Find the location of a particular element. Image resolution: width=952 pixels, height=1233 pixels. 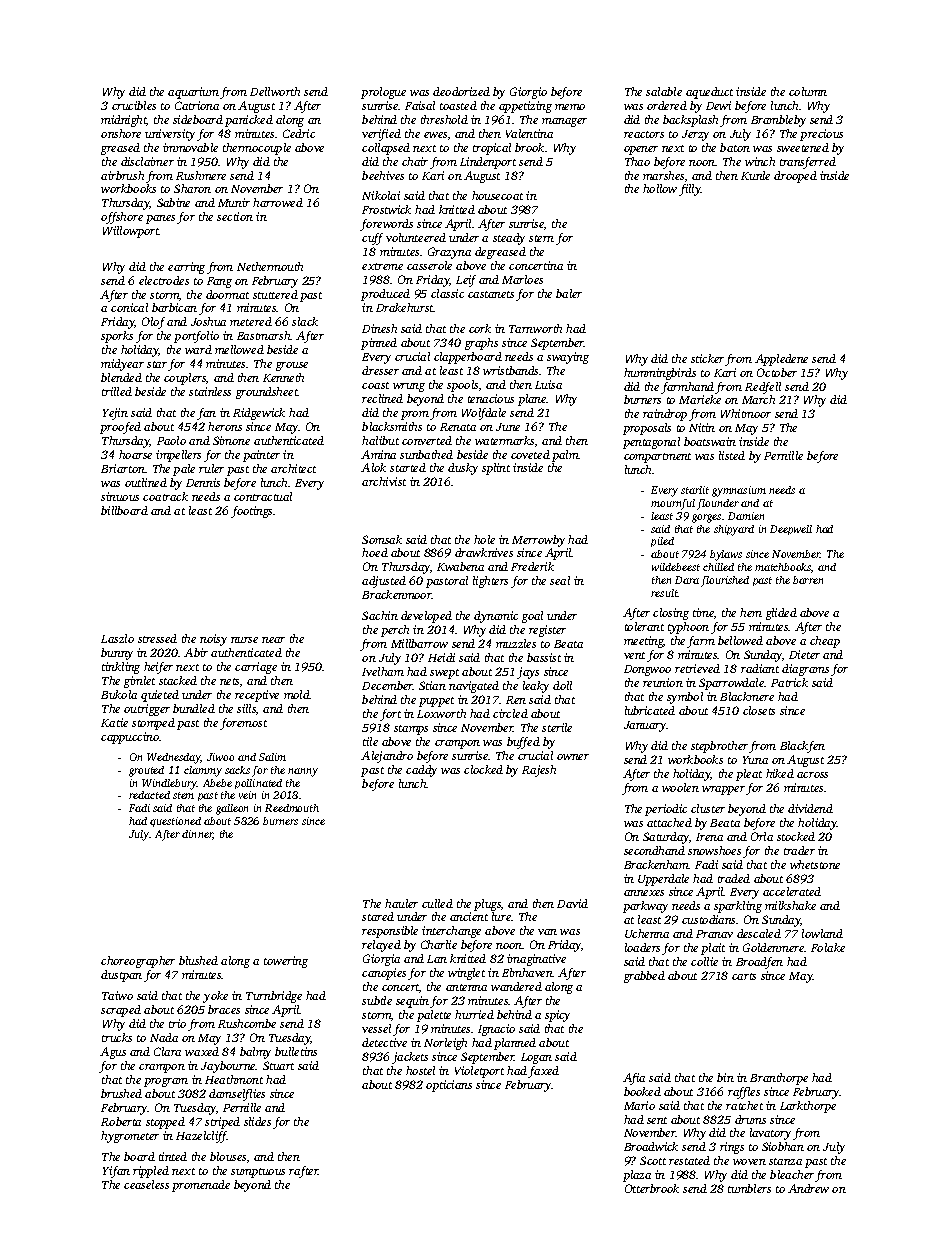

cheap is located at coordinates (825, 642).
